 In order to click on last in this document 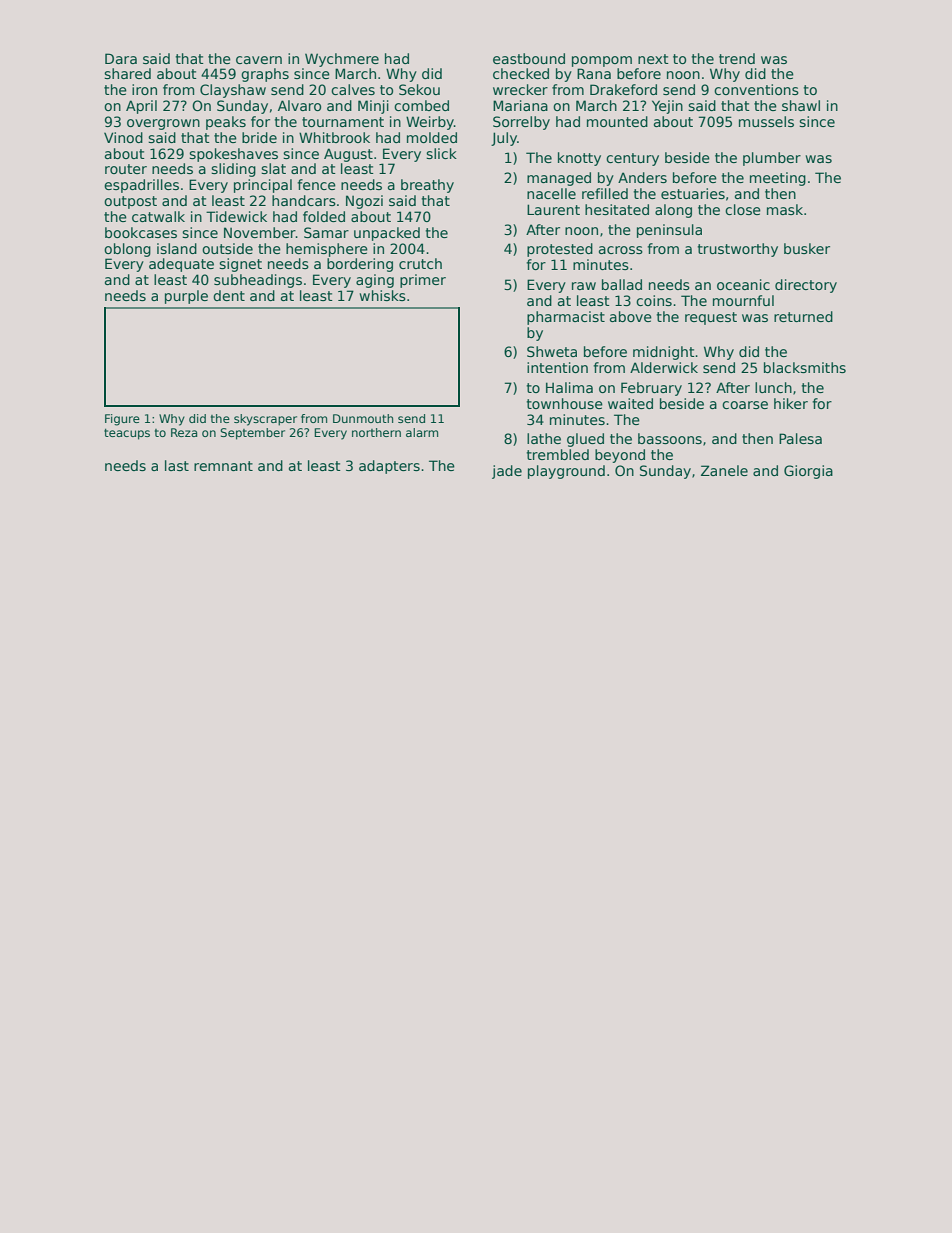, I will do `click(177, 465)`.
